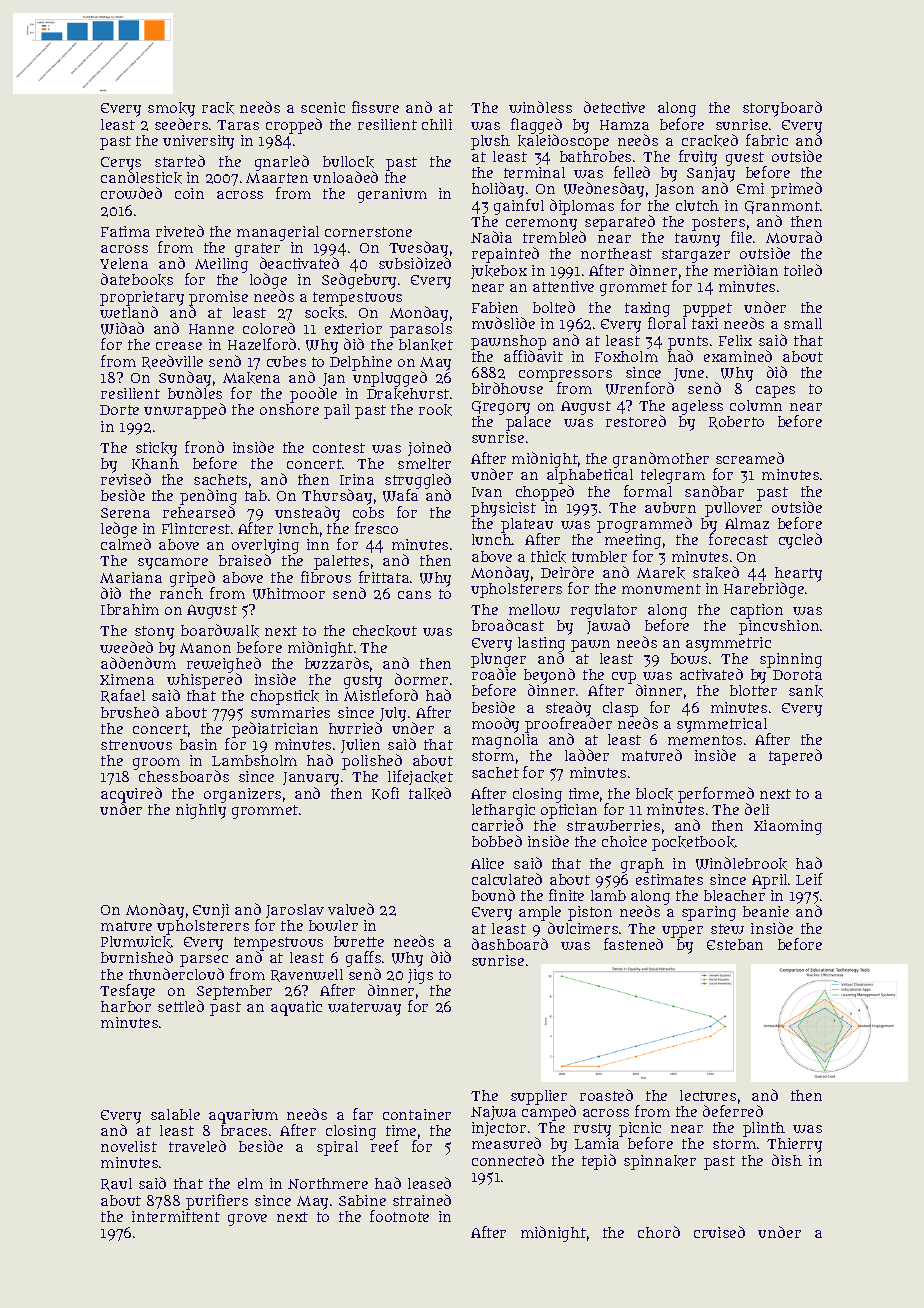 The image size is (924, 1308). Describe the element at coordinates (528, 423) in the document. I see `palace` at that location.
